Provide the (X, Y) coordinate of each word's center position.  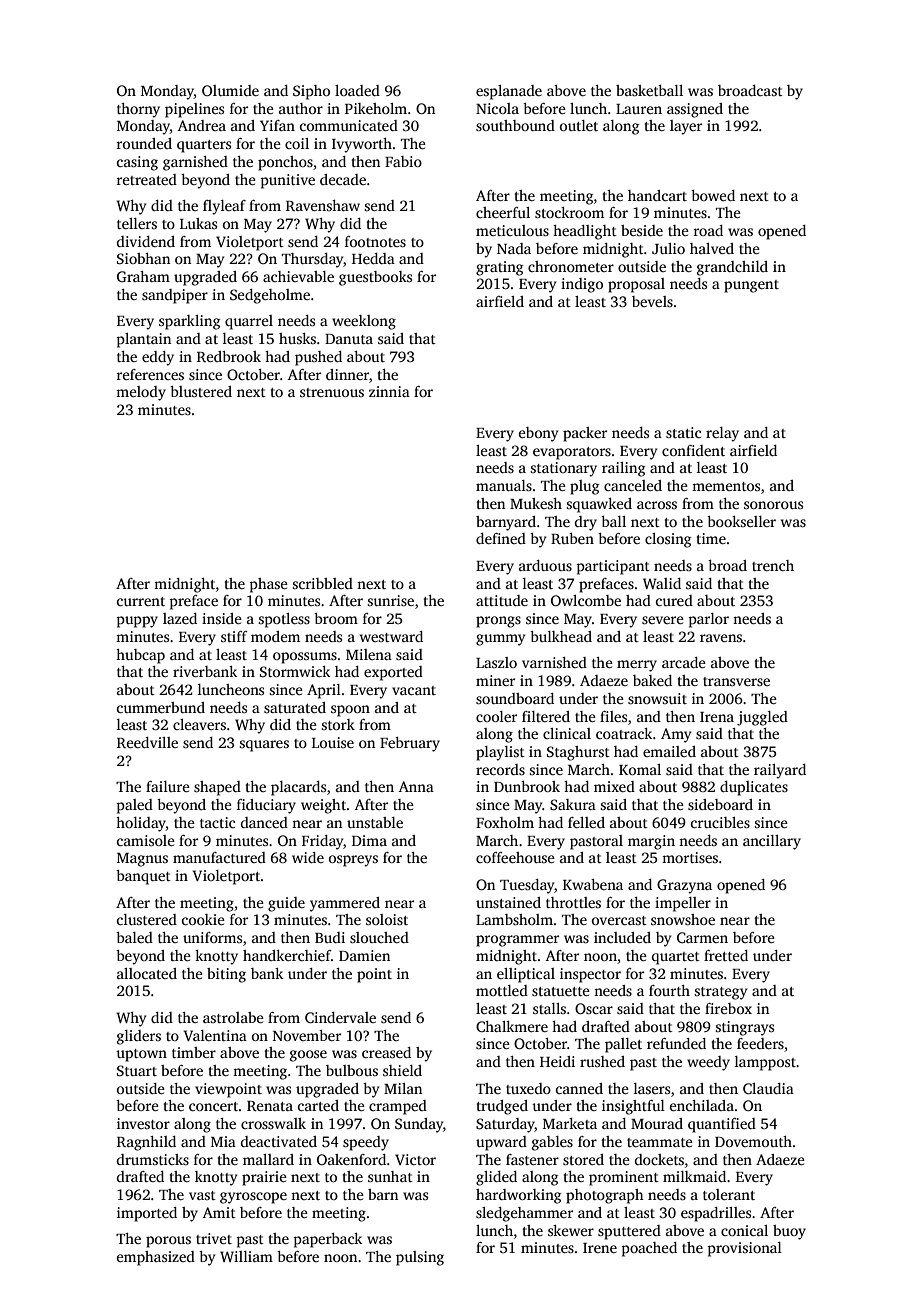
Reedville (147, 742)
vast (202, 1195)
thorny (138, 110)
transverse (736, 681)
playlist (500, 753)
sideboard (720, 804)
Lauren (639, 109)
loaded (357, 90)
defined (501, 538)
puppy (137, 622)
